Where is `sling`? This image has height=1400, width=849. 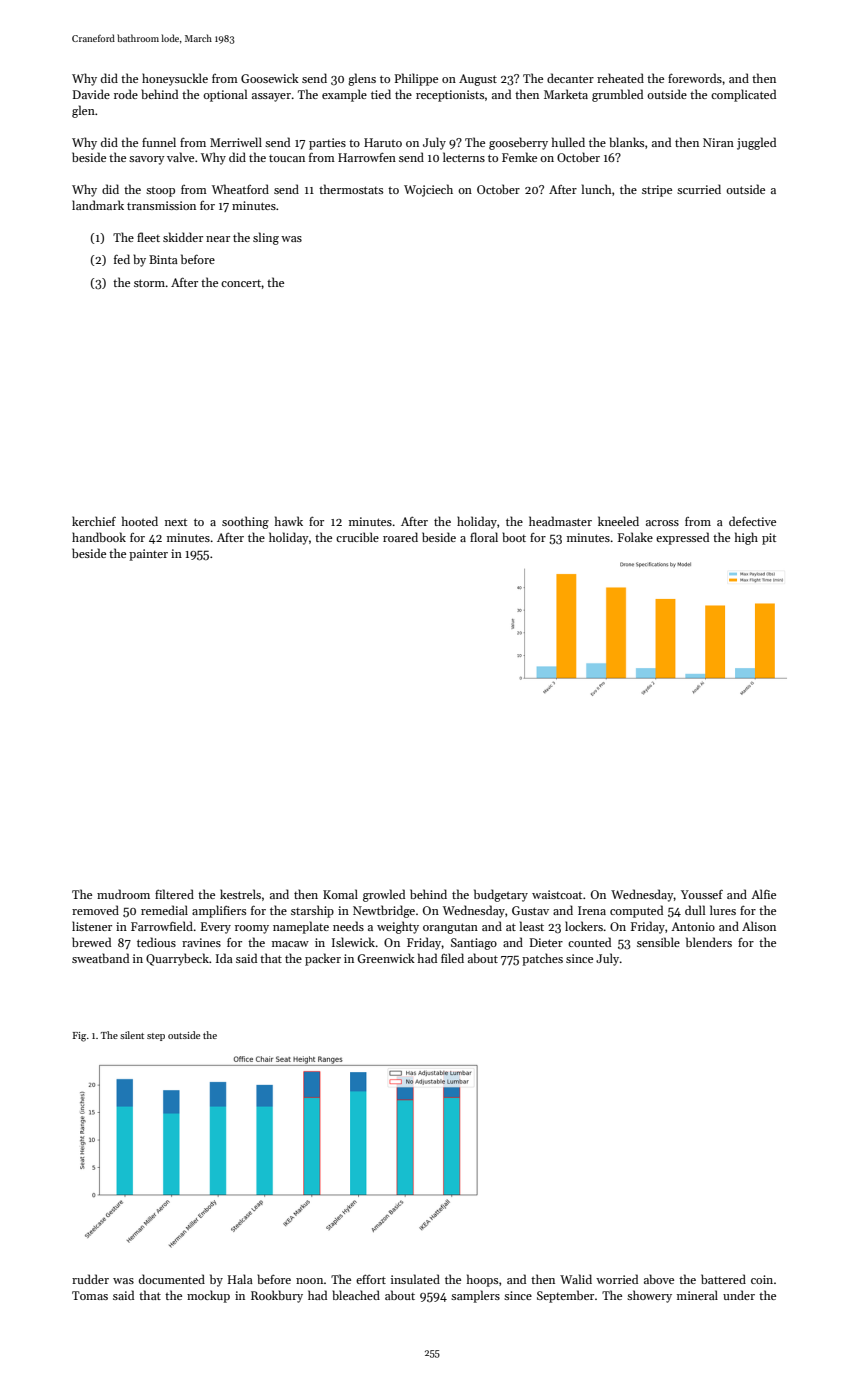
sling is located at coordinates (266, 238).
